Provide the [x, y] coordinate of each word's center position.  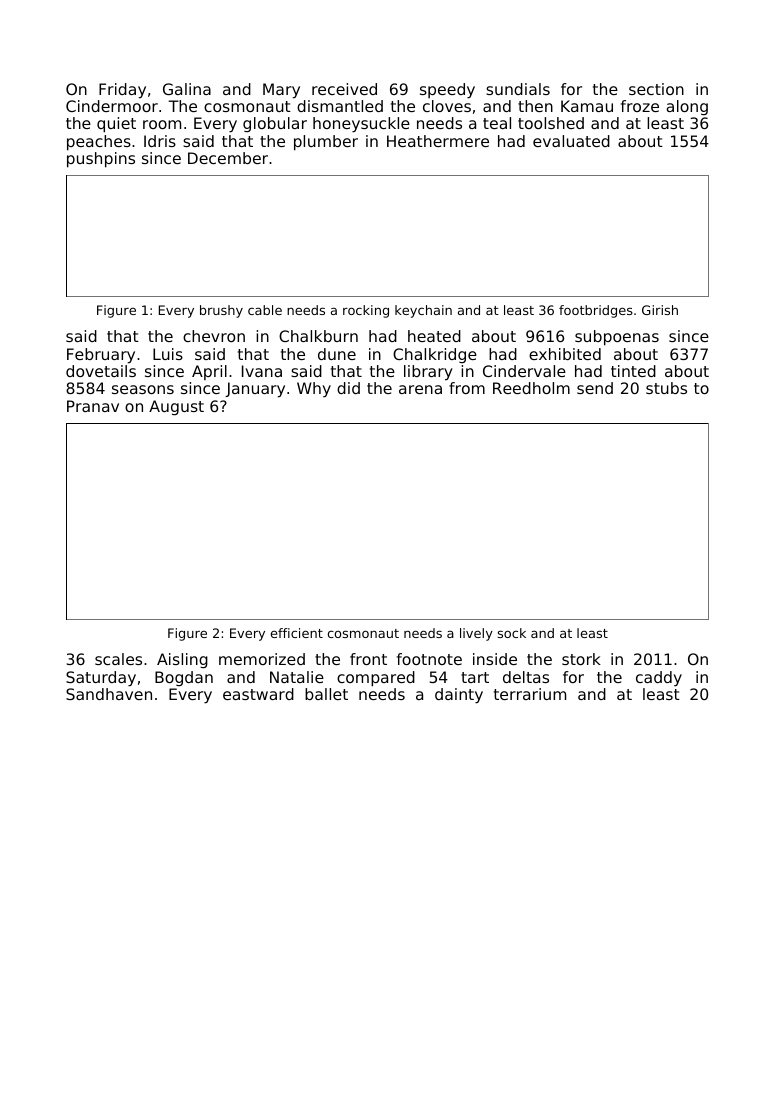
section [656, 89]
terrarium [530, 694]
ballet [326, 694]
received [344, 89]
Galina [187, 89]
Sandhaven [109, 694]
